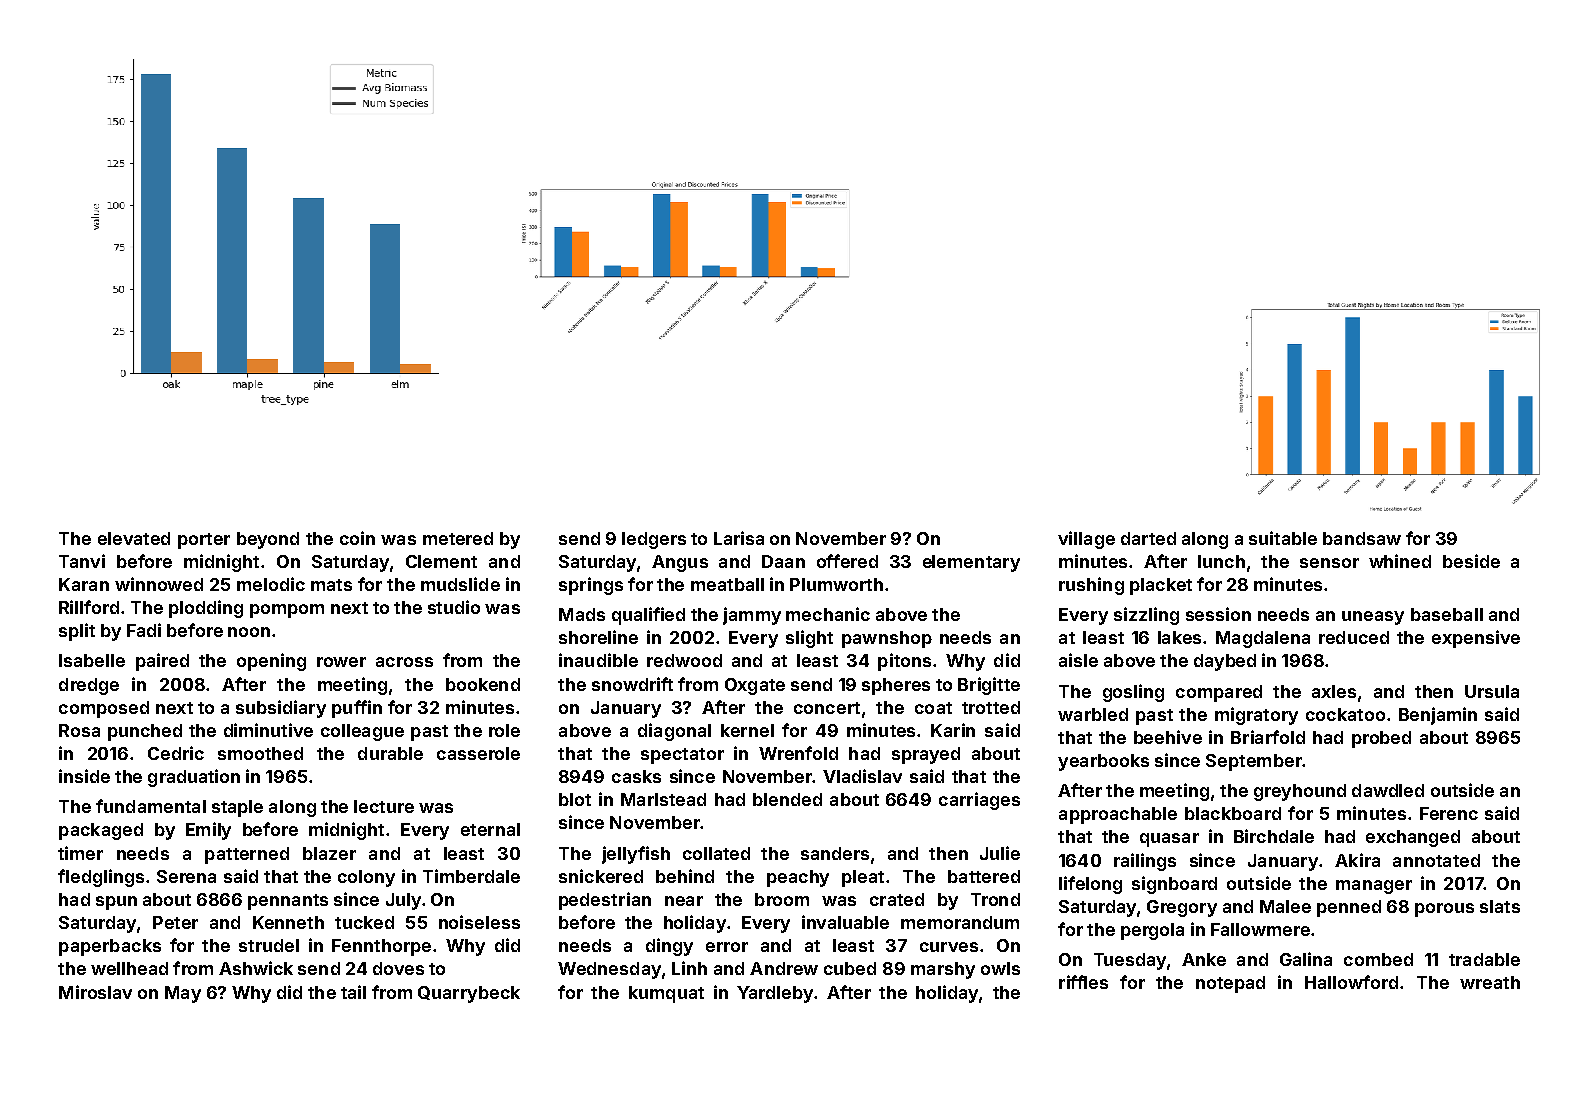 This screenshot has width=1579, height=1116. What do you see at coordinates (458, 538) in the screenshot?
I see `metered` at bounding box center [458, 538].
